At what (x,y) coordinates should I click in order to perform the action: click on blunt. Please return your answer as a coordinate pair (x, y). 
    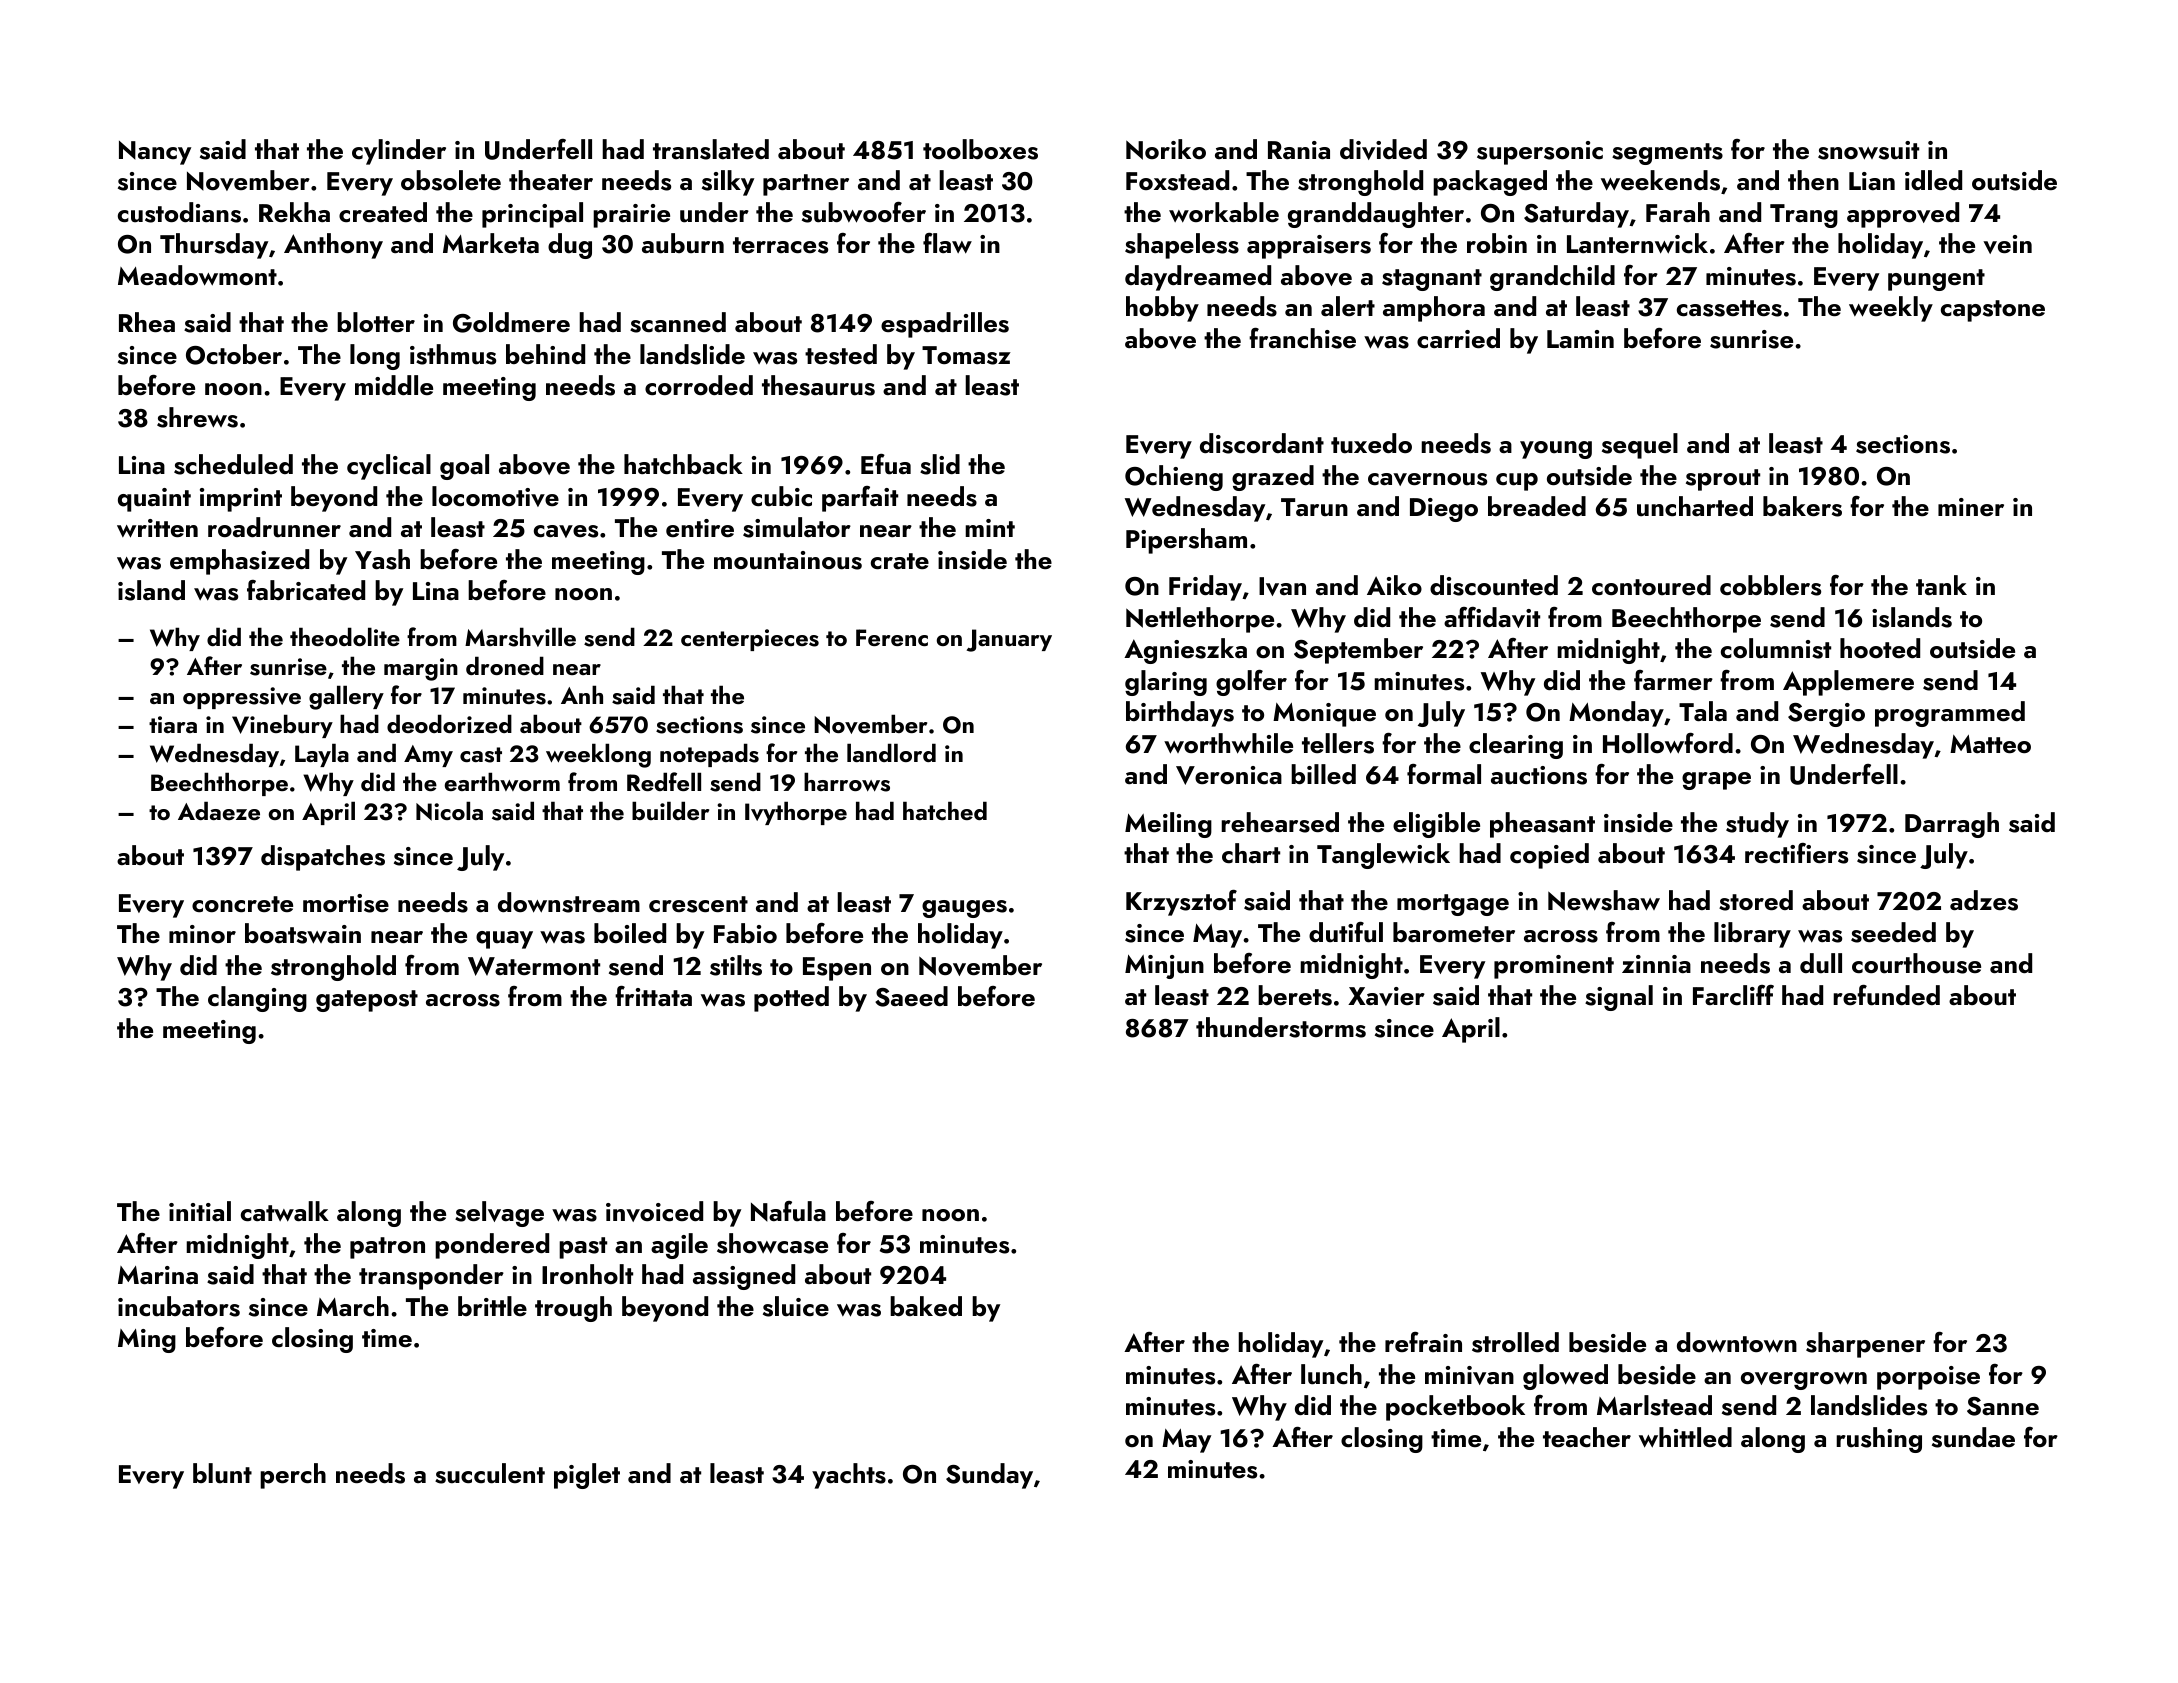
    Looking at the image, I should click on (222, 1473).
